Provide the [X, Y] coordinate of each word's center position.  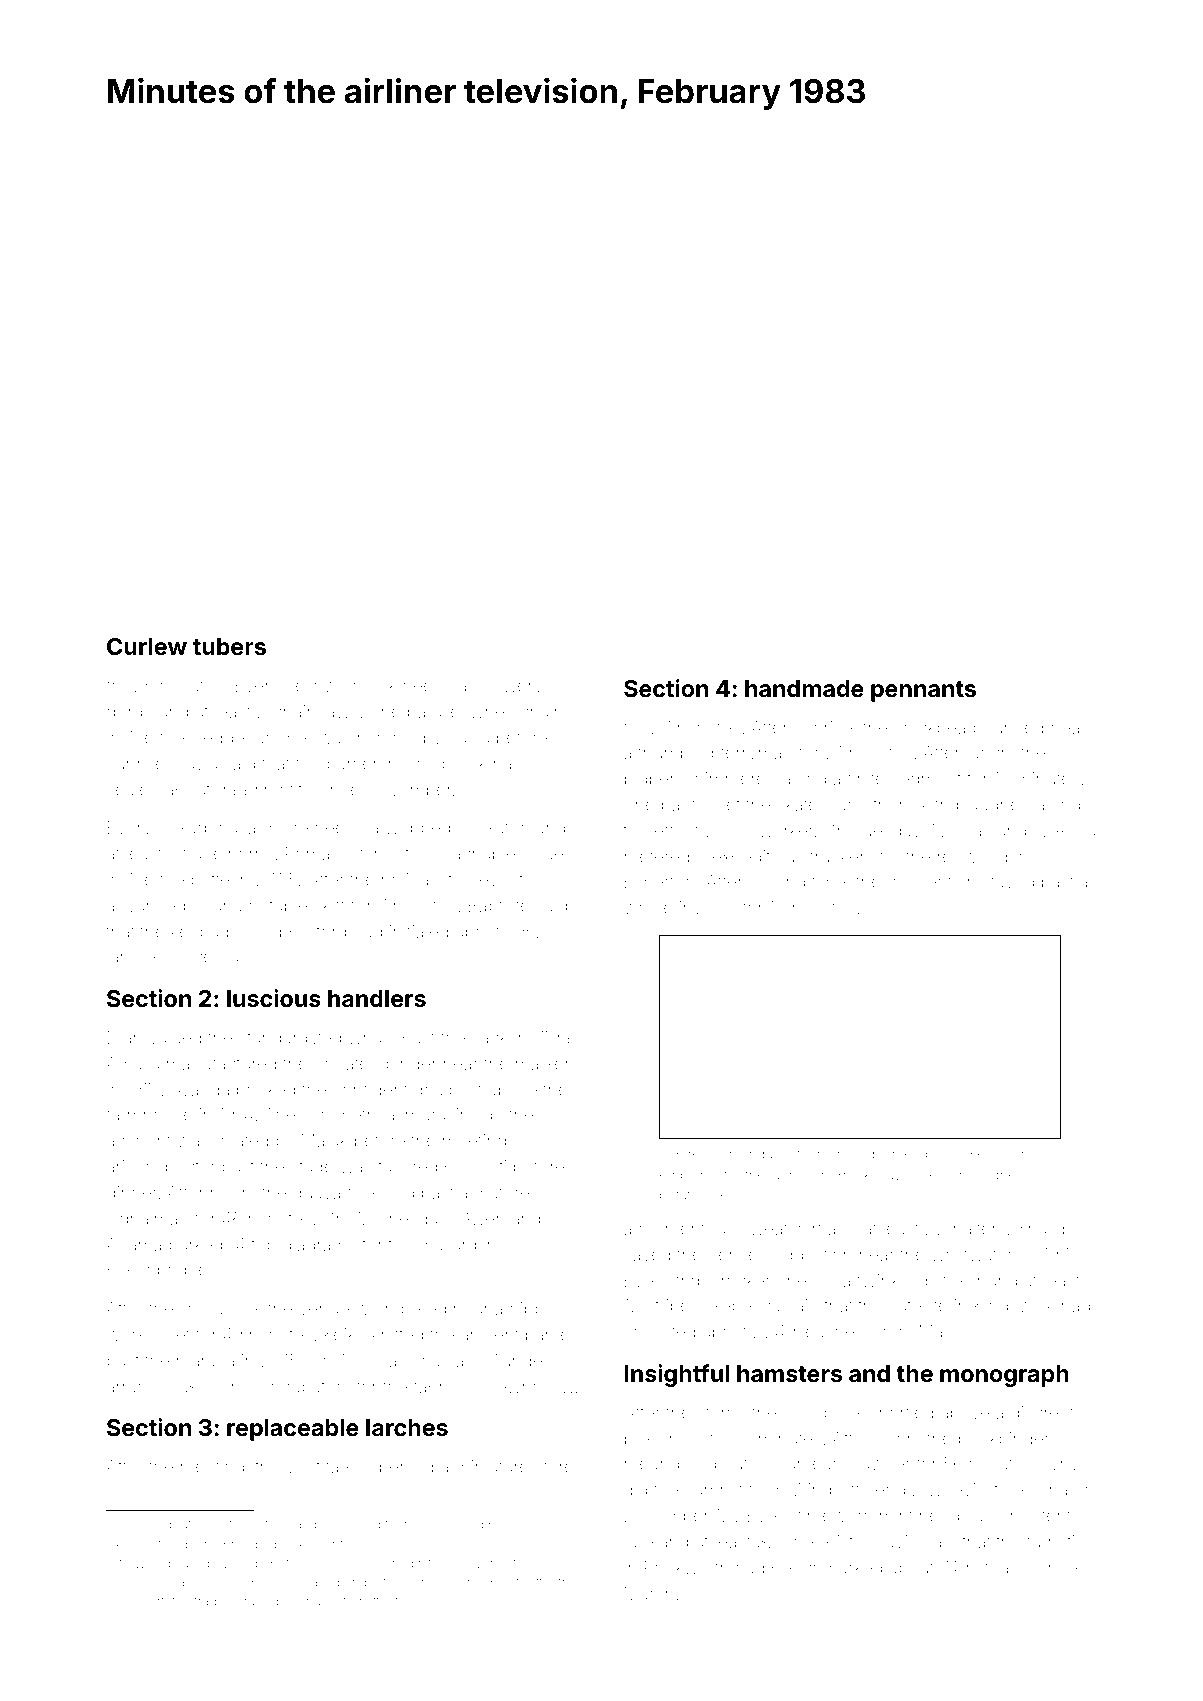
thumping [675, 754]
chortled [901, 1412]
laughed [998, 806]
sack [489, 1037]
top [263, 1247]
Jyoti [488, 1168]
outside [752, 1463]
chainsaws [315, 711]
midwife [416, 1563]
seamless [1028, 1155]
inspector [178, 1168]
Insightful [677, 1375]
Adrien [878, 1153]
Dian [125, 1037]
